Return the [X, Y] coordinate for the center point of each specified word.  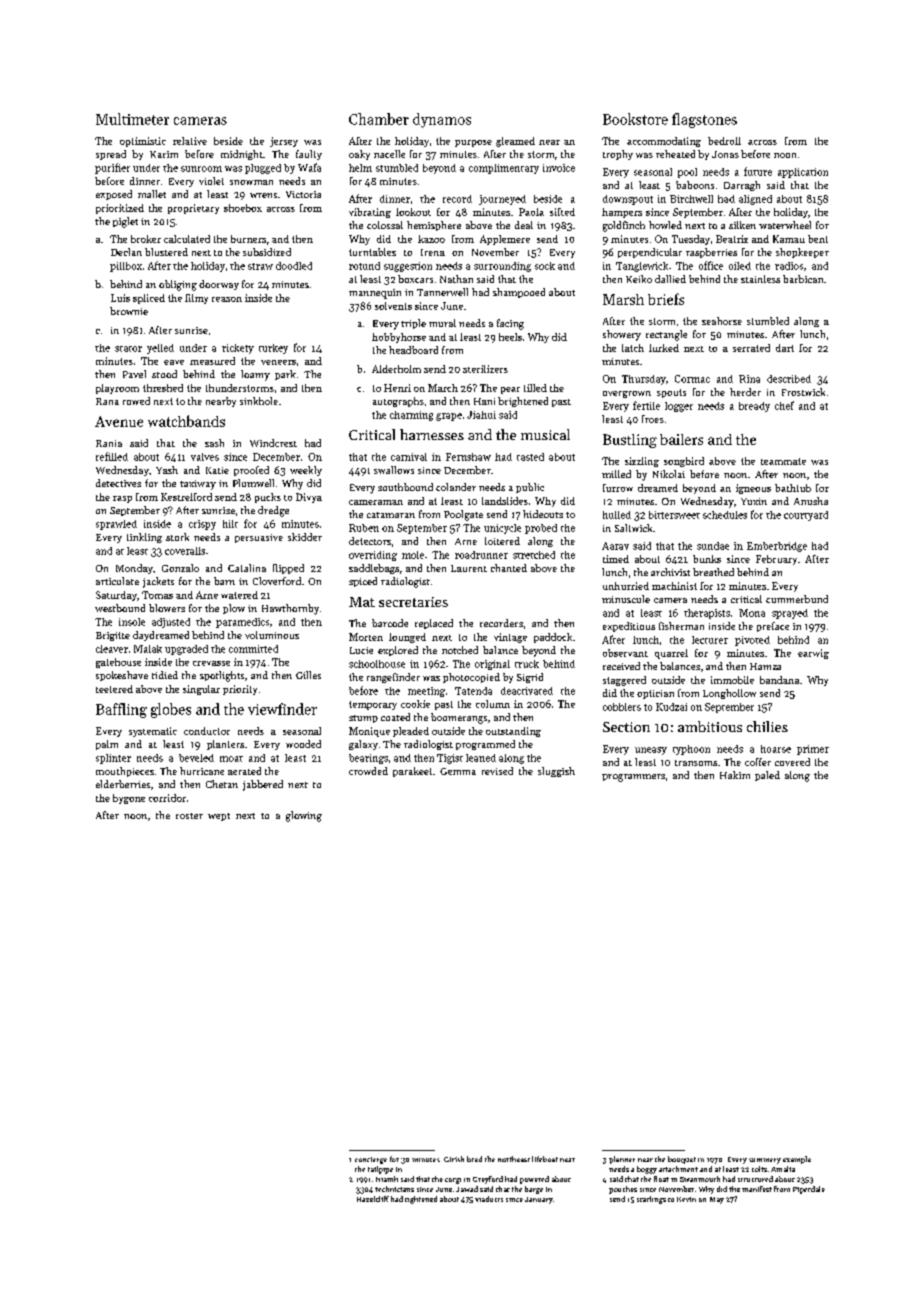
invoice [559, 168]
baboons [695, 185]
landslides [505, 501]
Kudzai [671, 707]
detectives [118, 483]
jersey [284, 142]
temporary [373, 705]
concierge [371, 1160]
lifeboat [545, 1159]
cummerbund [797, 599]
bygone [129, 799]
